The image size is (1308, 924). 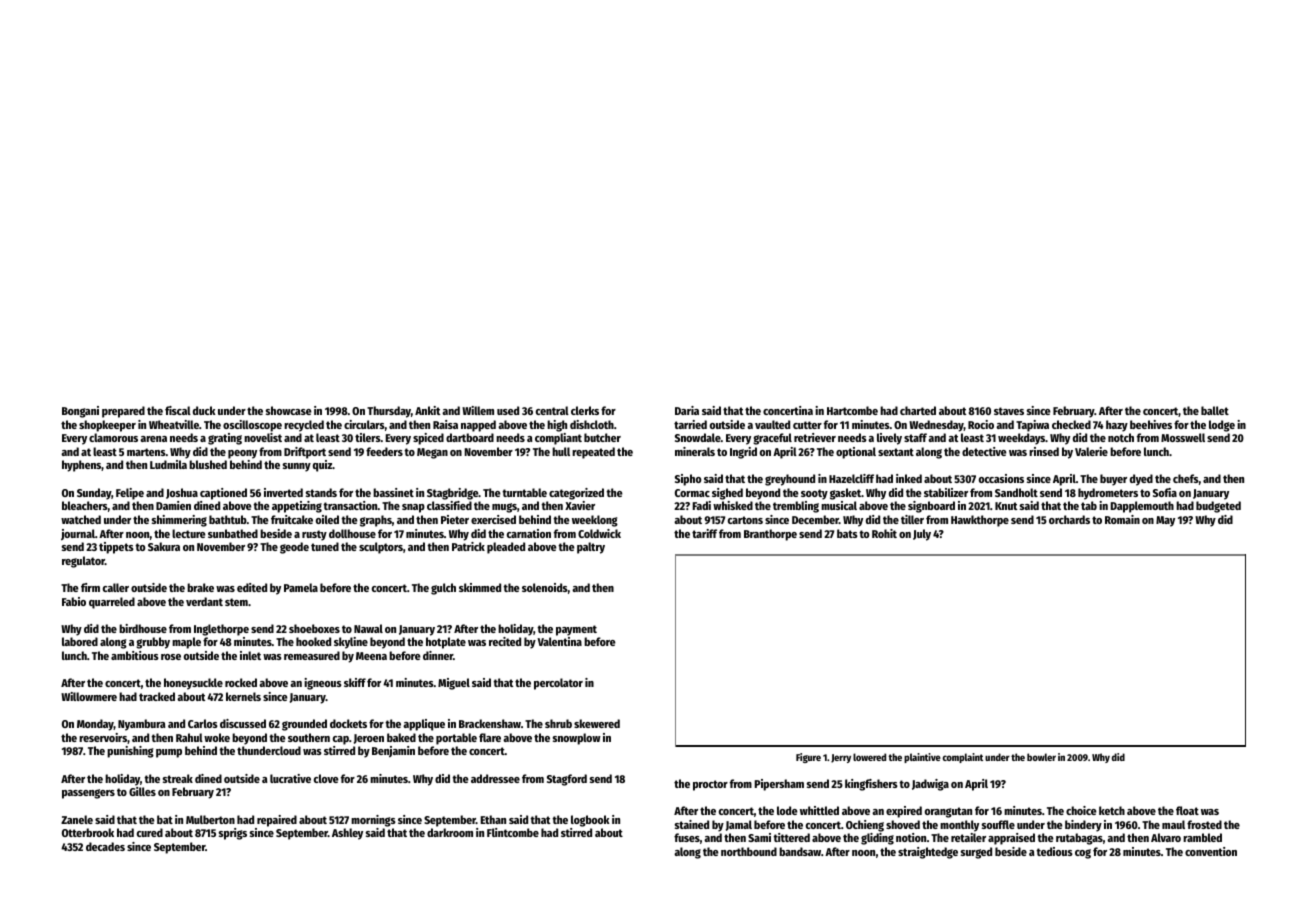 What do you see at coordinates (576, 630) in the page?
I see `payment` at bounding box center [576, 630].
